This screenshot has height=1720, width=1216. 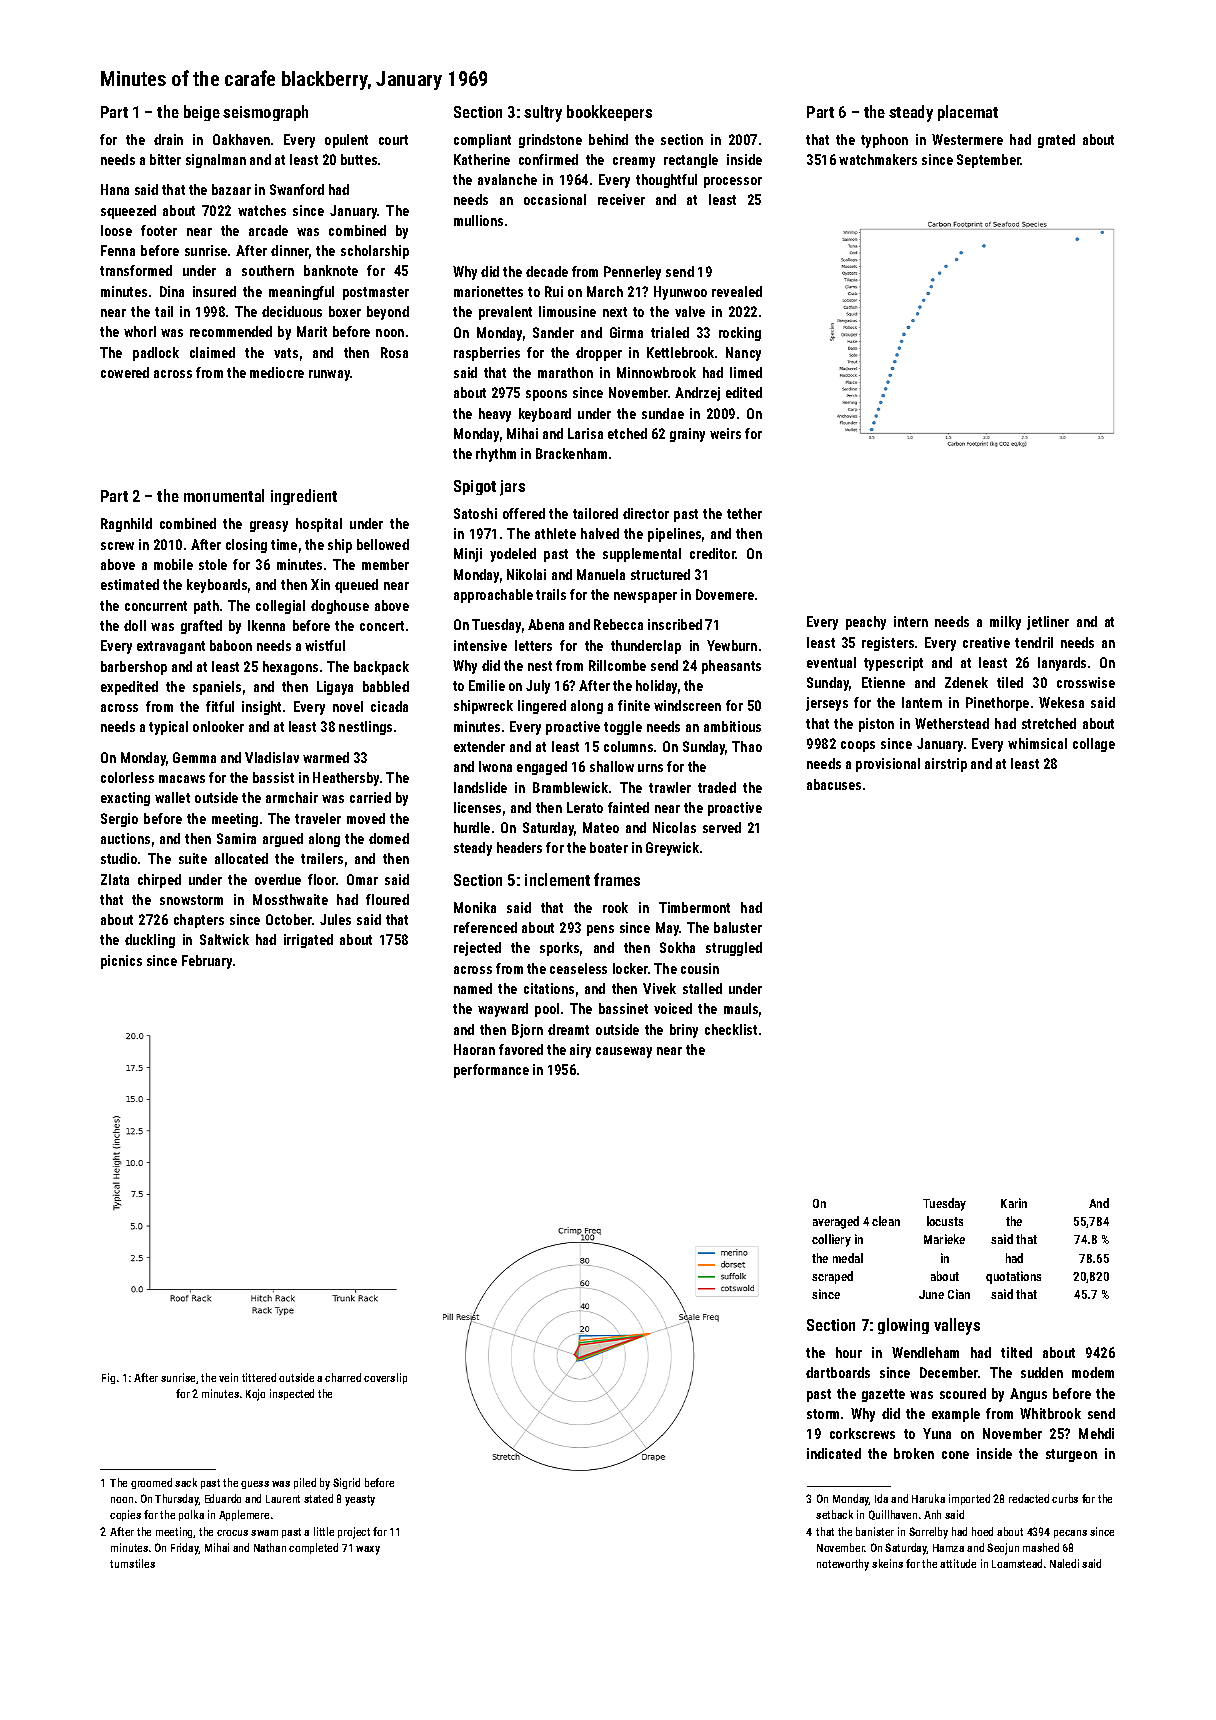 What do you see at coordinates (746, 372) in the screenshot?
I see `limed` at bounding box center [746, 372].
